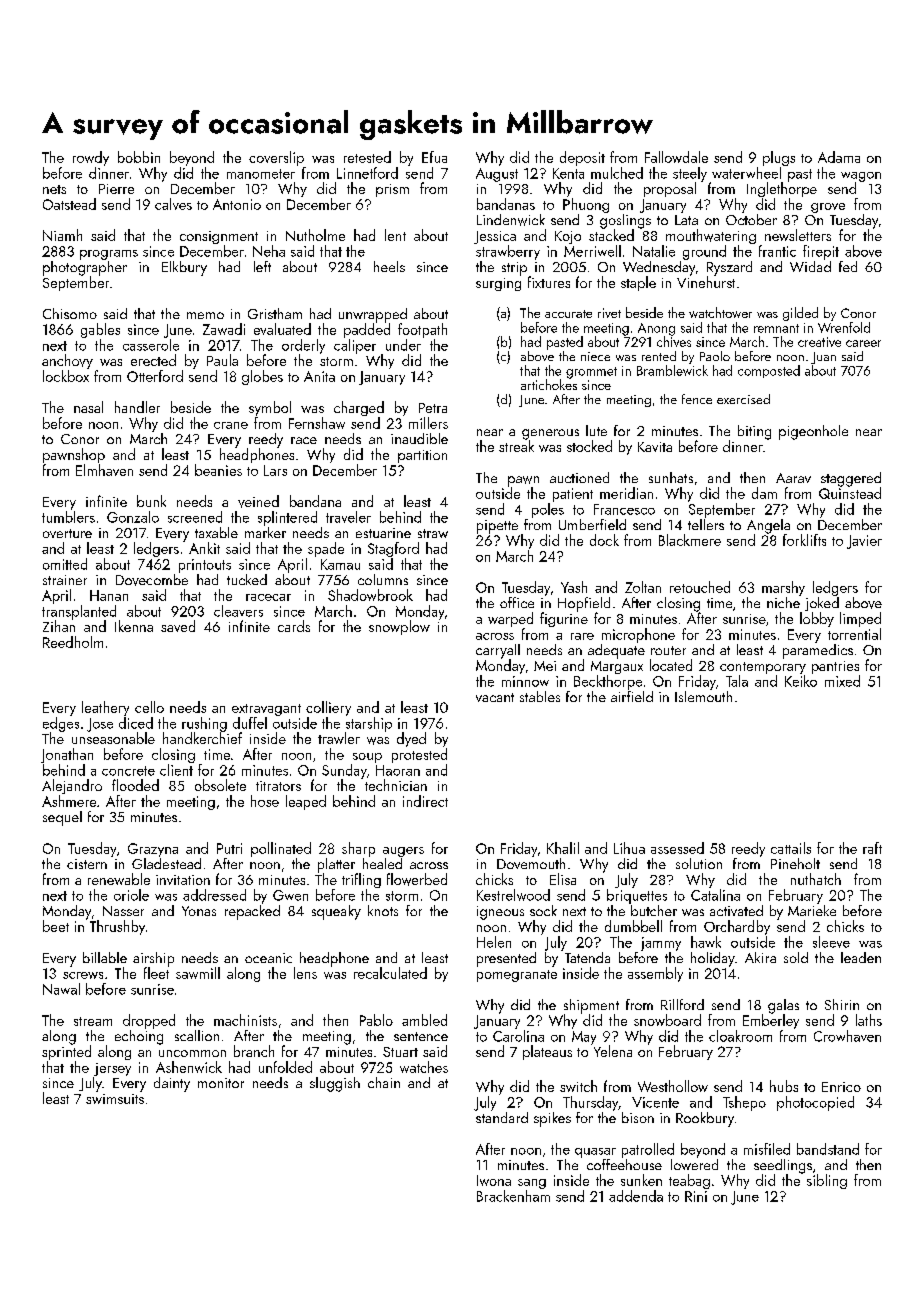 This screenshot has width=924, height=1308. I want to click on rowdy, so click(91, 158).
